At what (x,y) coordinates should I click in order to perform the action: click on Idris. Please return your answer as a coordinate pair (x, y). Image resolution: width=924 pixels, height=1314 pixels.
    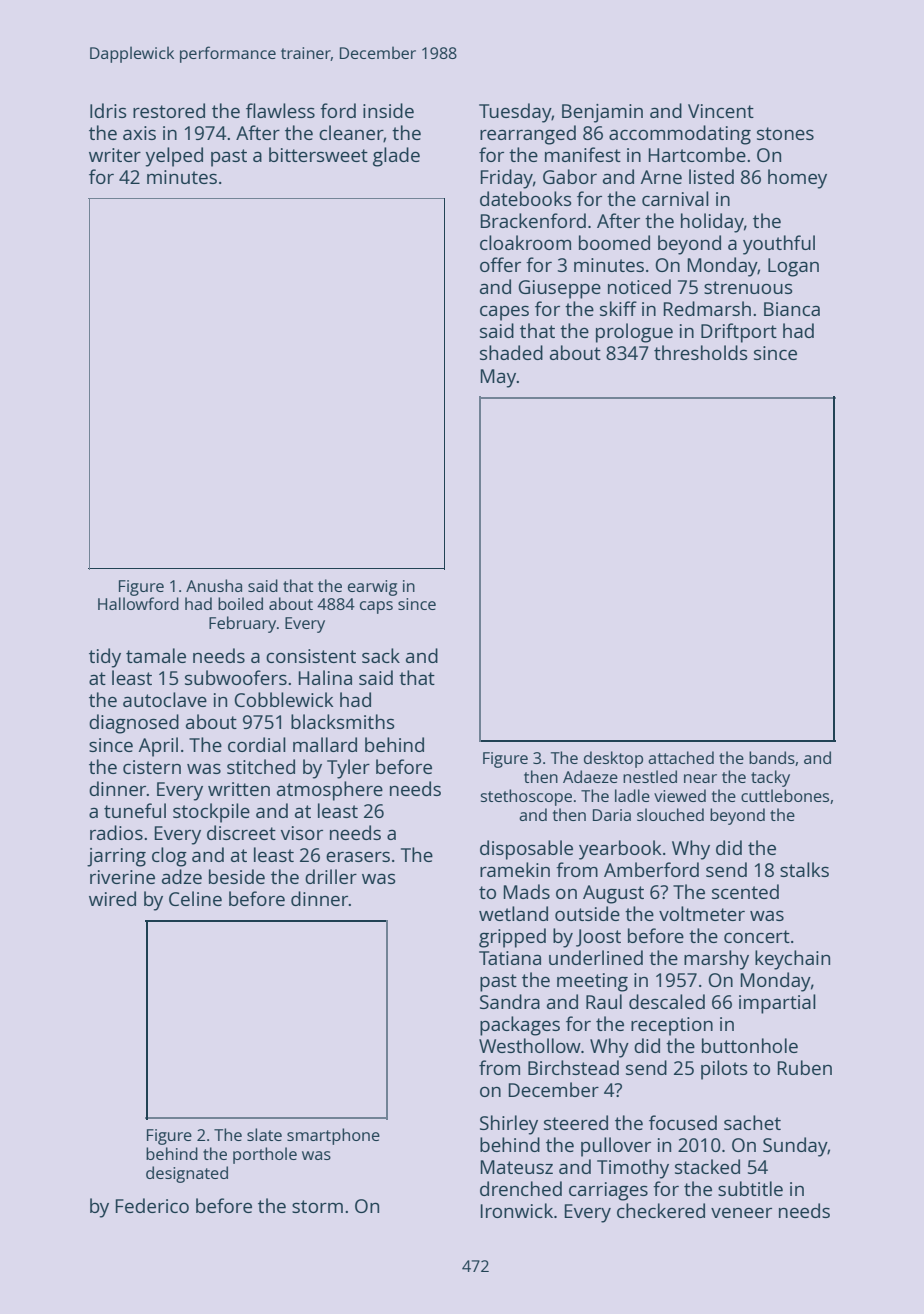
    Looking at the image, I should click on (108, 110).
